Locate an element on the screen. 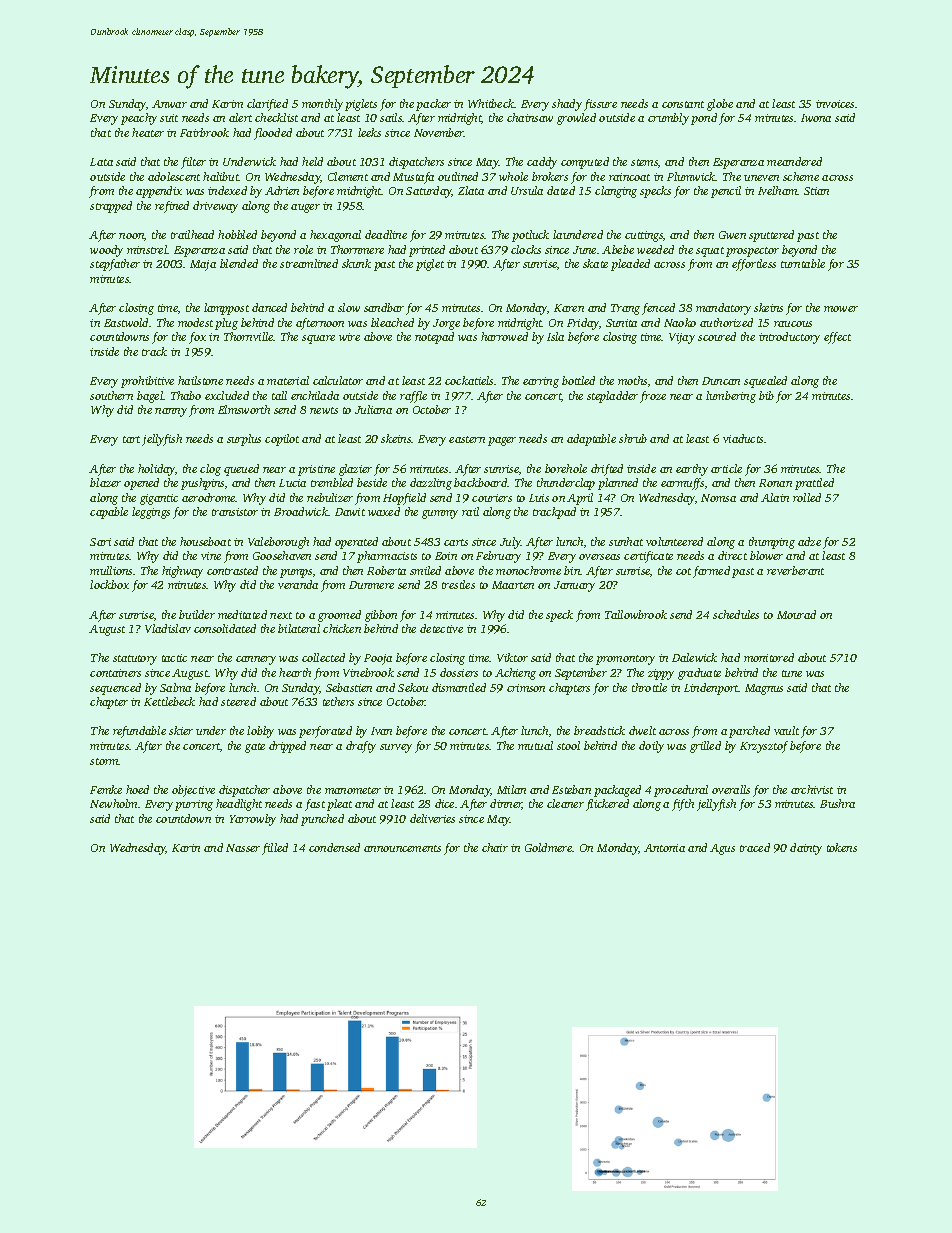 This screenshot has width=952, height=1233. computed is located at coordinates (585, 163).
